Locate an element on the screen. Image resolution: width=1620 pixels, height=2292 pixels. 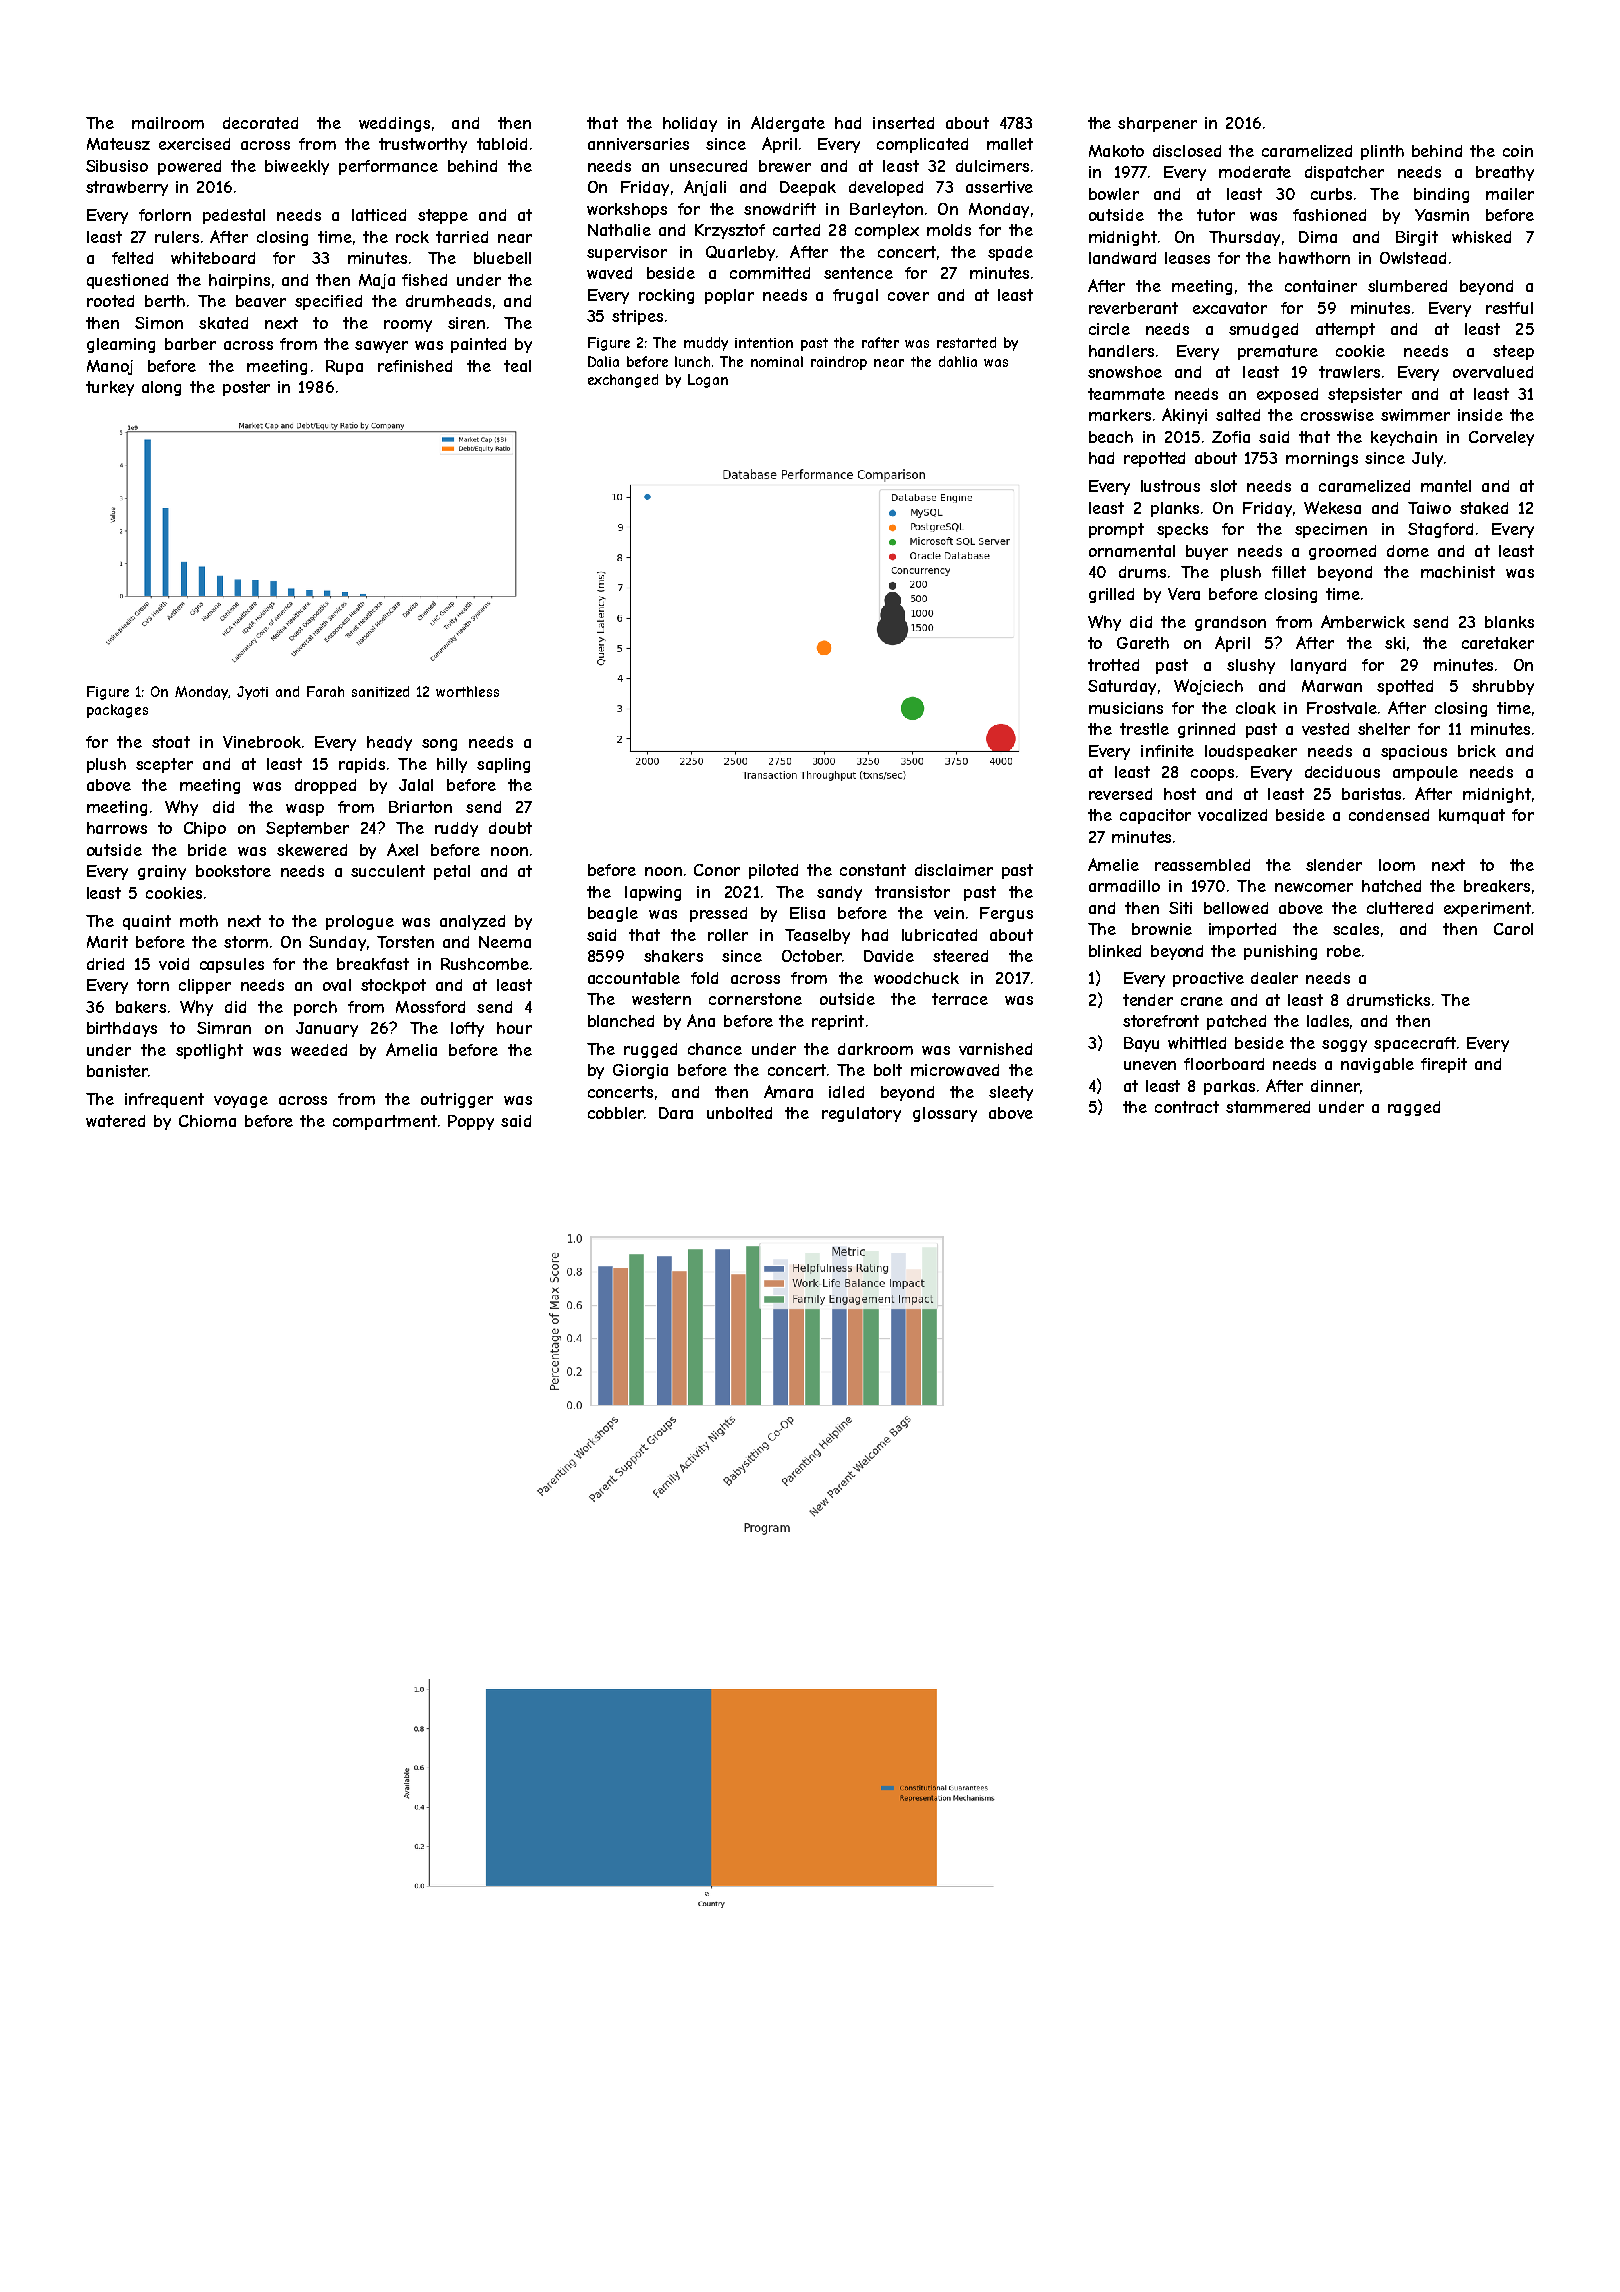
weddings is located at coordinates (394, 124).
